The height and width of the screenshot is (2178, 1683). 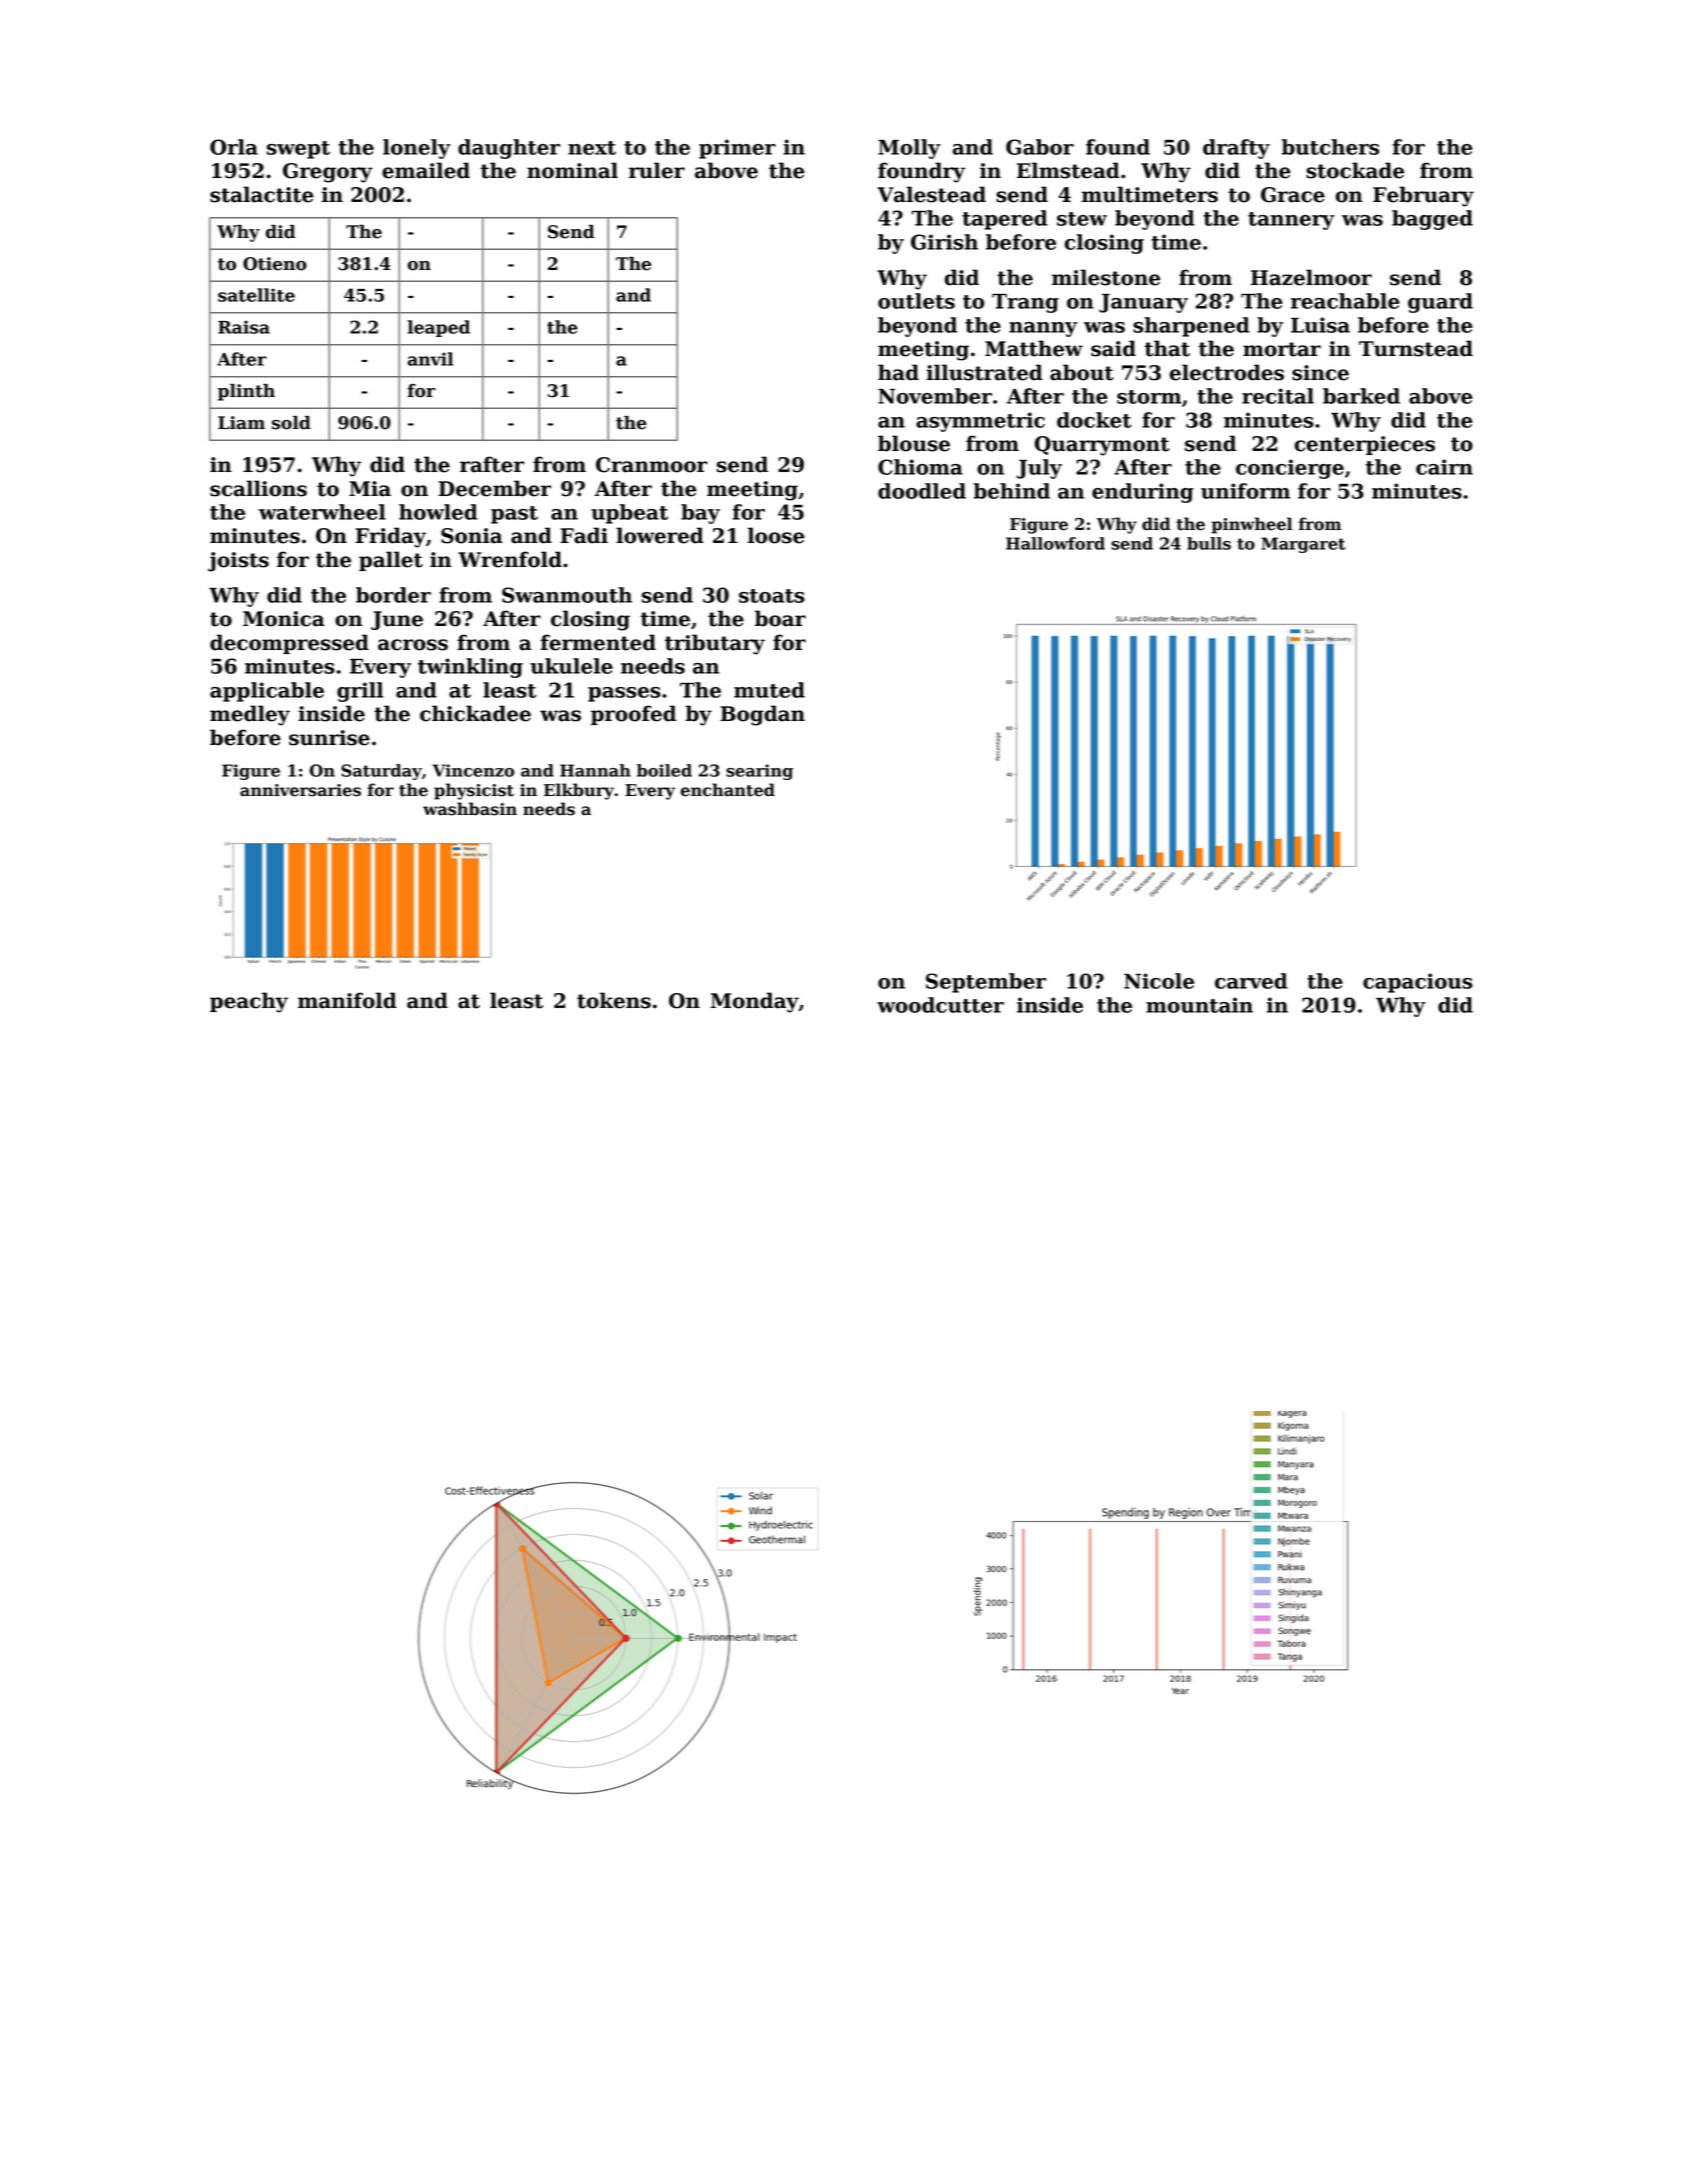 What do you see at coordinates (1209, 543) in the screenshot?
I see `bulls` at bounding box center [1209, 543].
